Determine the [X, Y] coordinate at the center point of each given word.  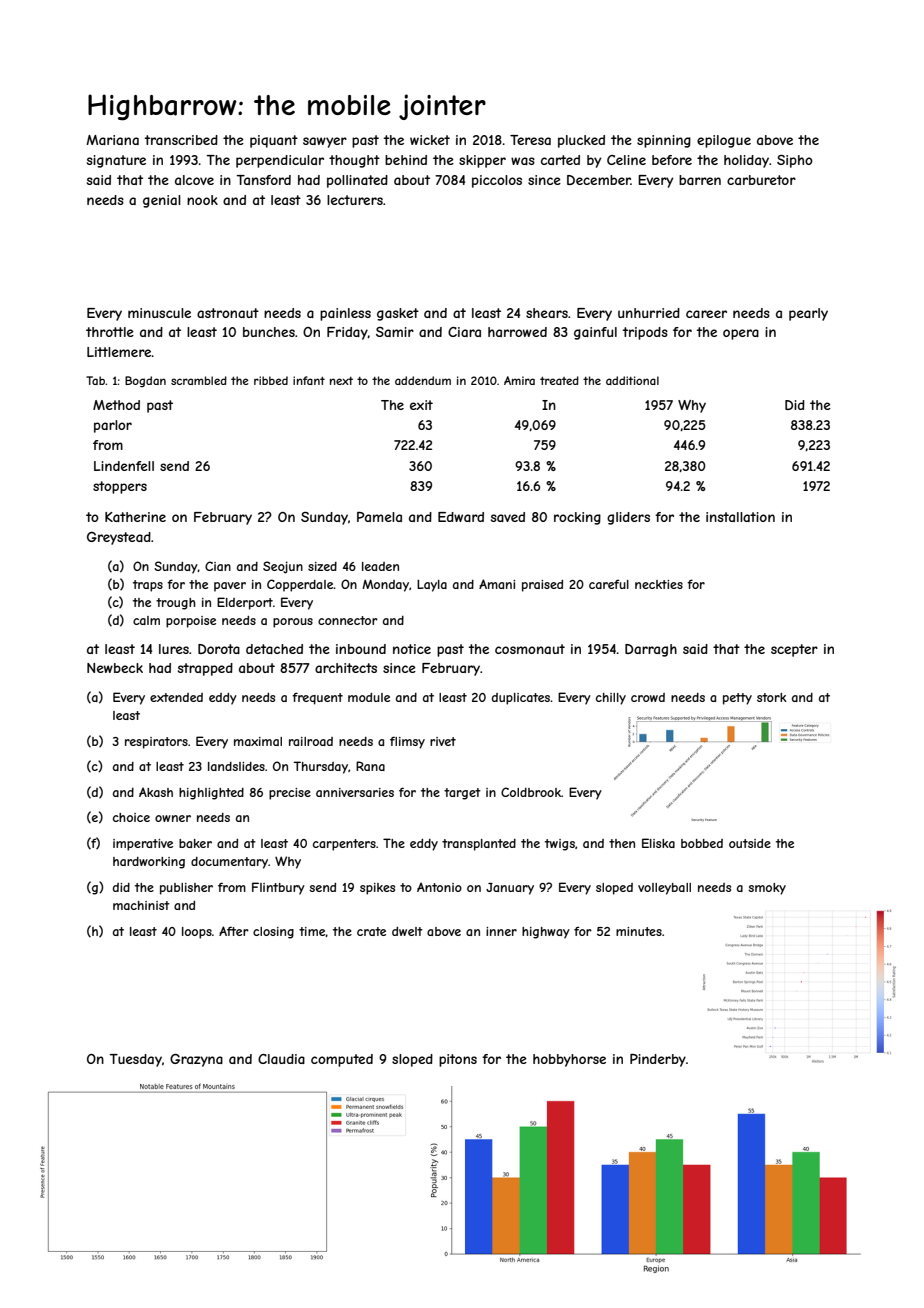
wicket [430, 140]
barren [700, 180]
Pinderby [658, 1060]
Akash [156, 792]
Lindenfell [124, 466]
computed [342, 1060]
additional [632, 380]
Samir [395, 332]
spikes [377, 889]
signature [116, 161]
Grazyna [196, 1060]
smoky [767, 889]
